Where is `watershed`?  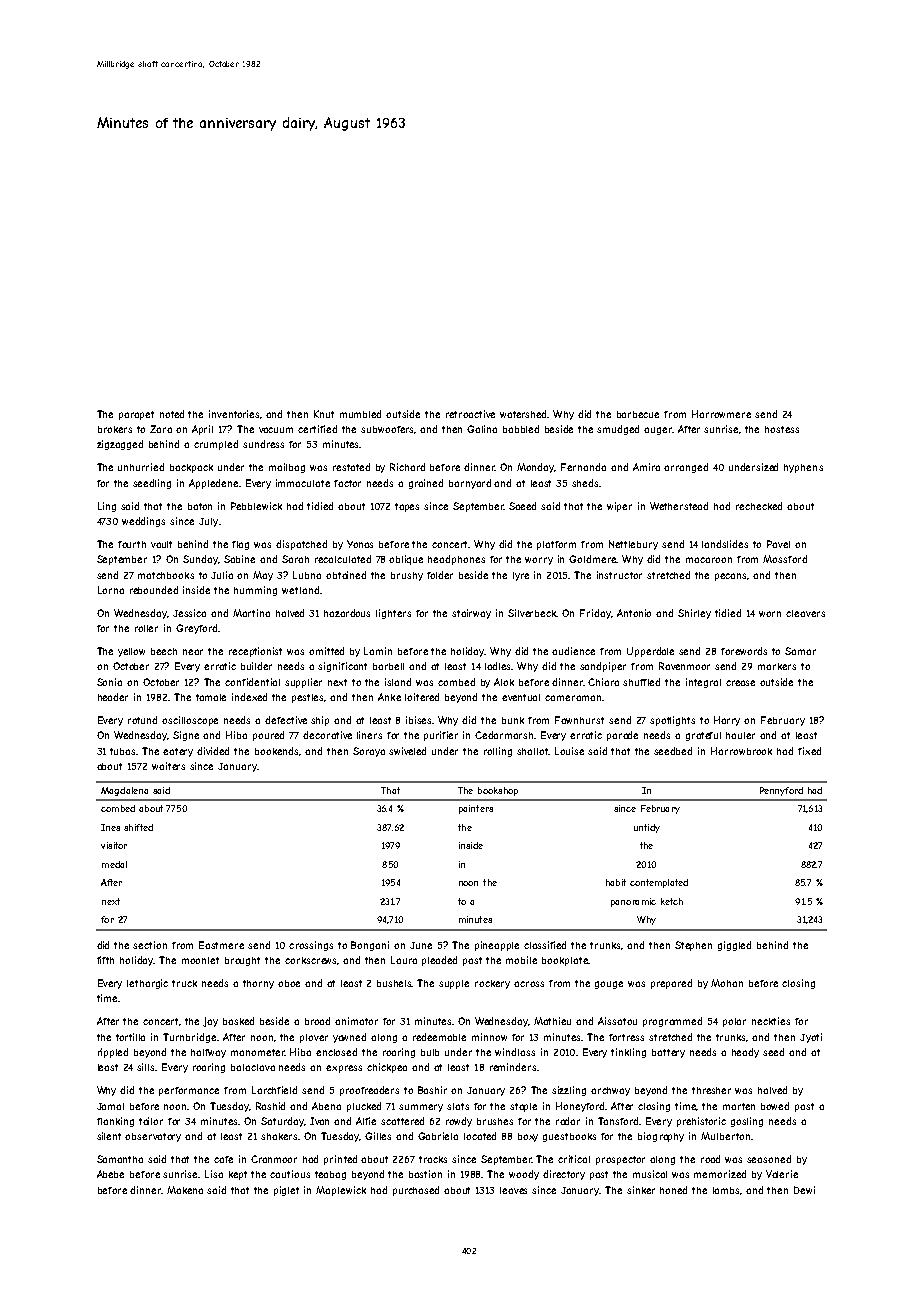
watershed is located at coordinates (524, 414).
